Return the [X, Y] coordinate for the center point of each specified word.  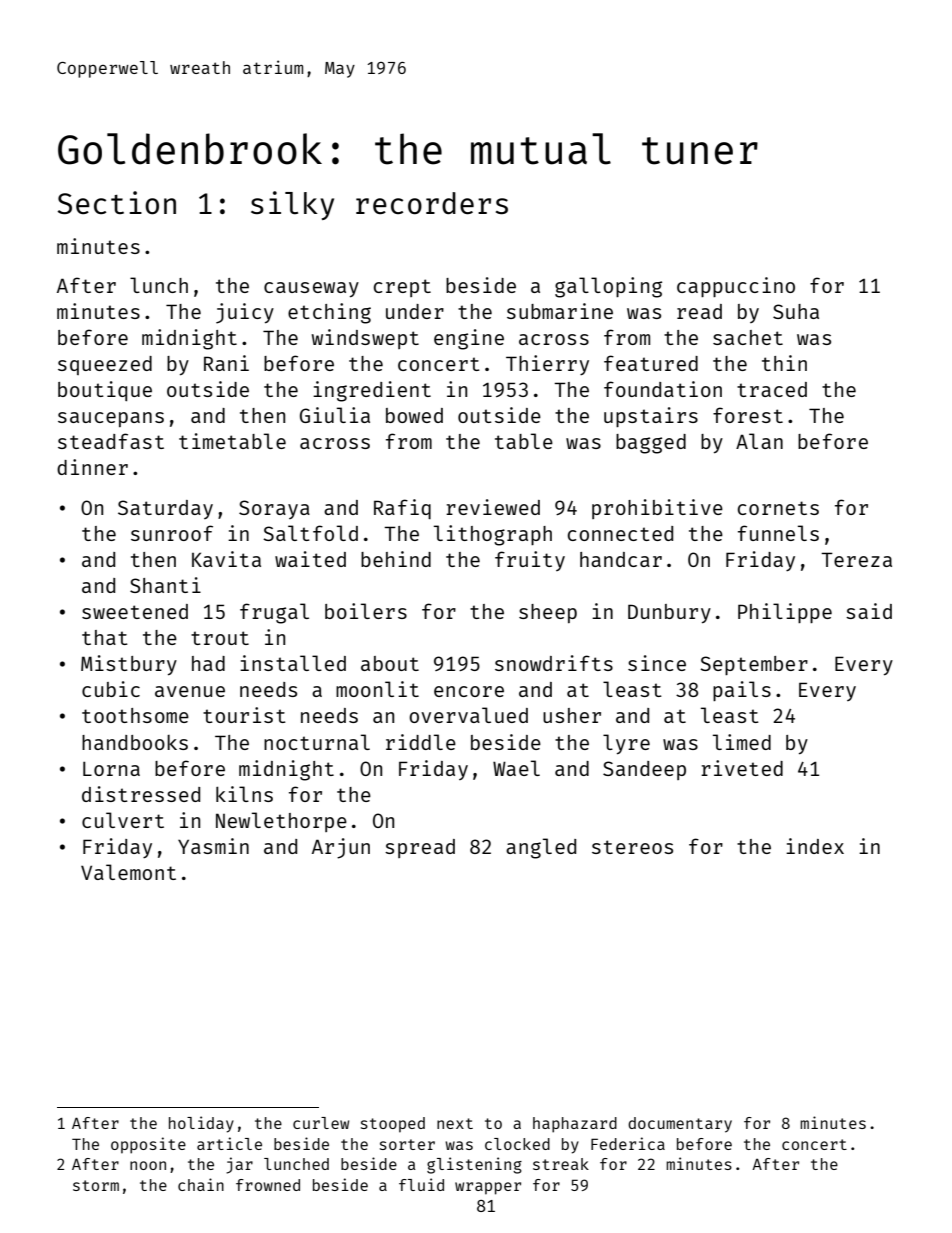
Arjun [341, 848]
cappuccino [736, 287]
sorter [407, 1144]
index [815, 846]
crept [402, 288]
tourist [244, 715]
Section [116, 203]
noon [148, 1165]
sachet [748, 337]
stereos [632, 847]
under [415, 311]
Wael [516, 768]
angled [541, 848]
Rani [226, 363]
